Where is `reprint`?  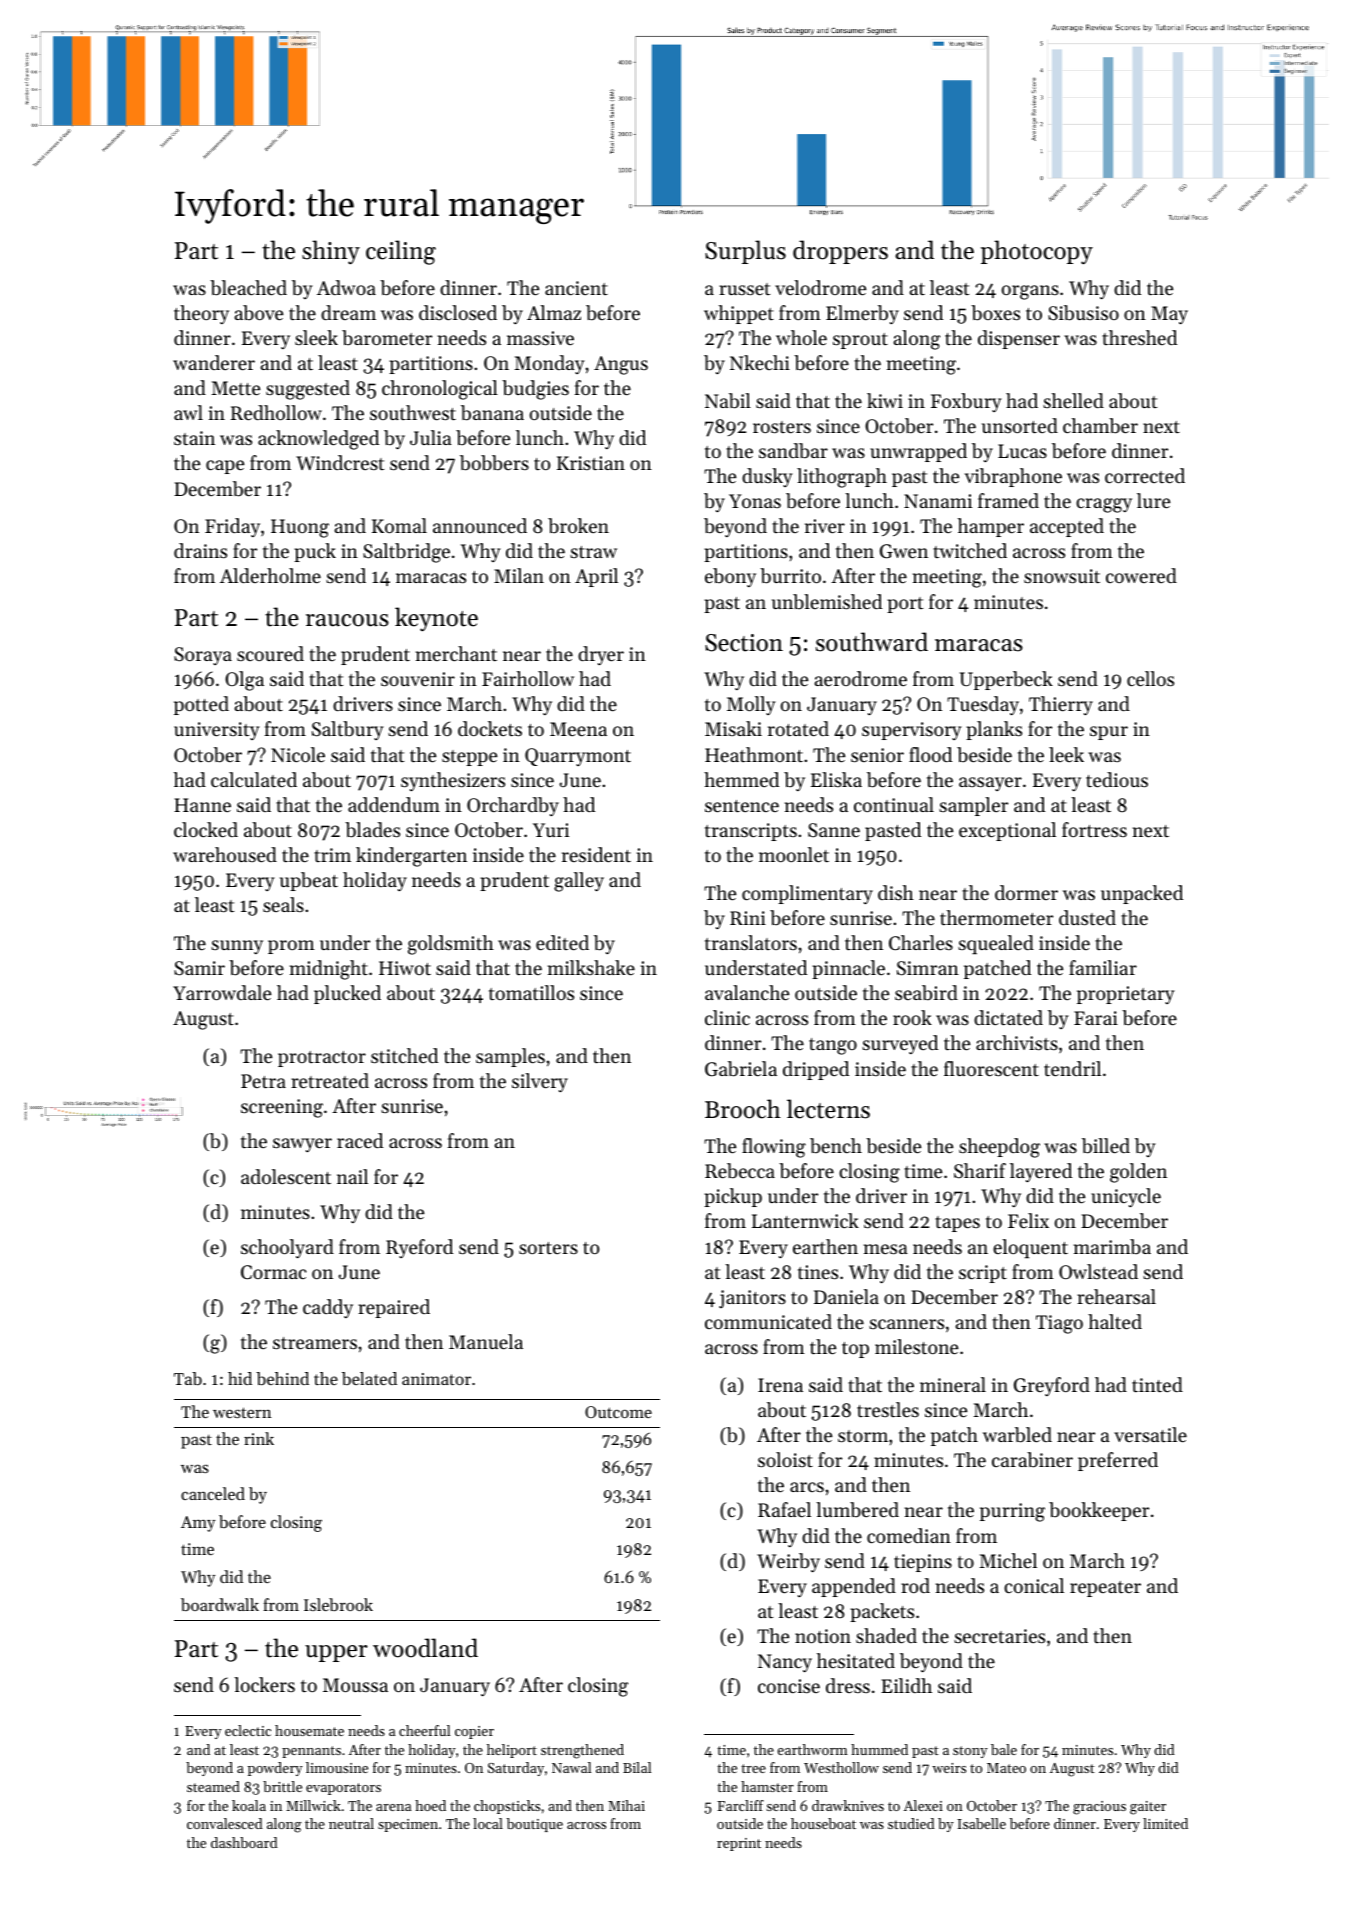 reprint is located at coordinates (739, 1844).
